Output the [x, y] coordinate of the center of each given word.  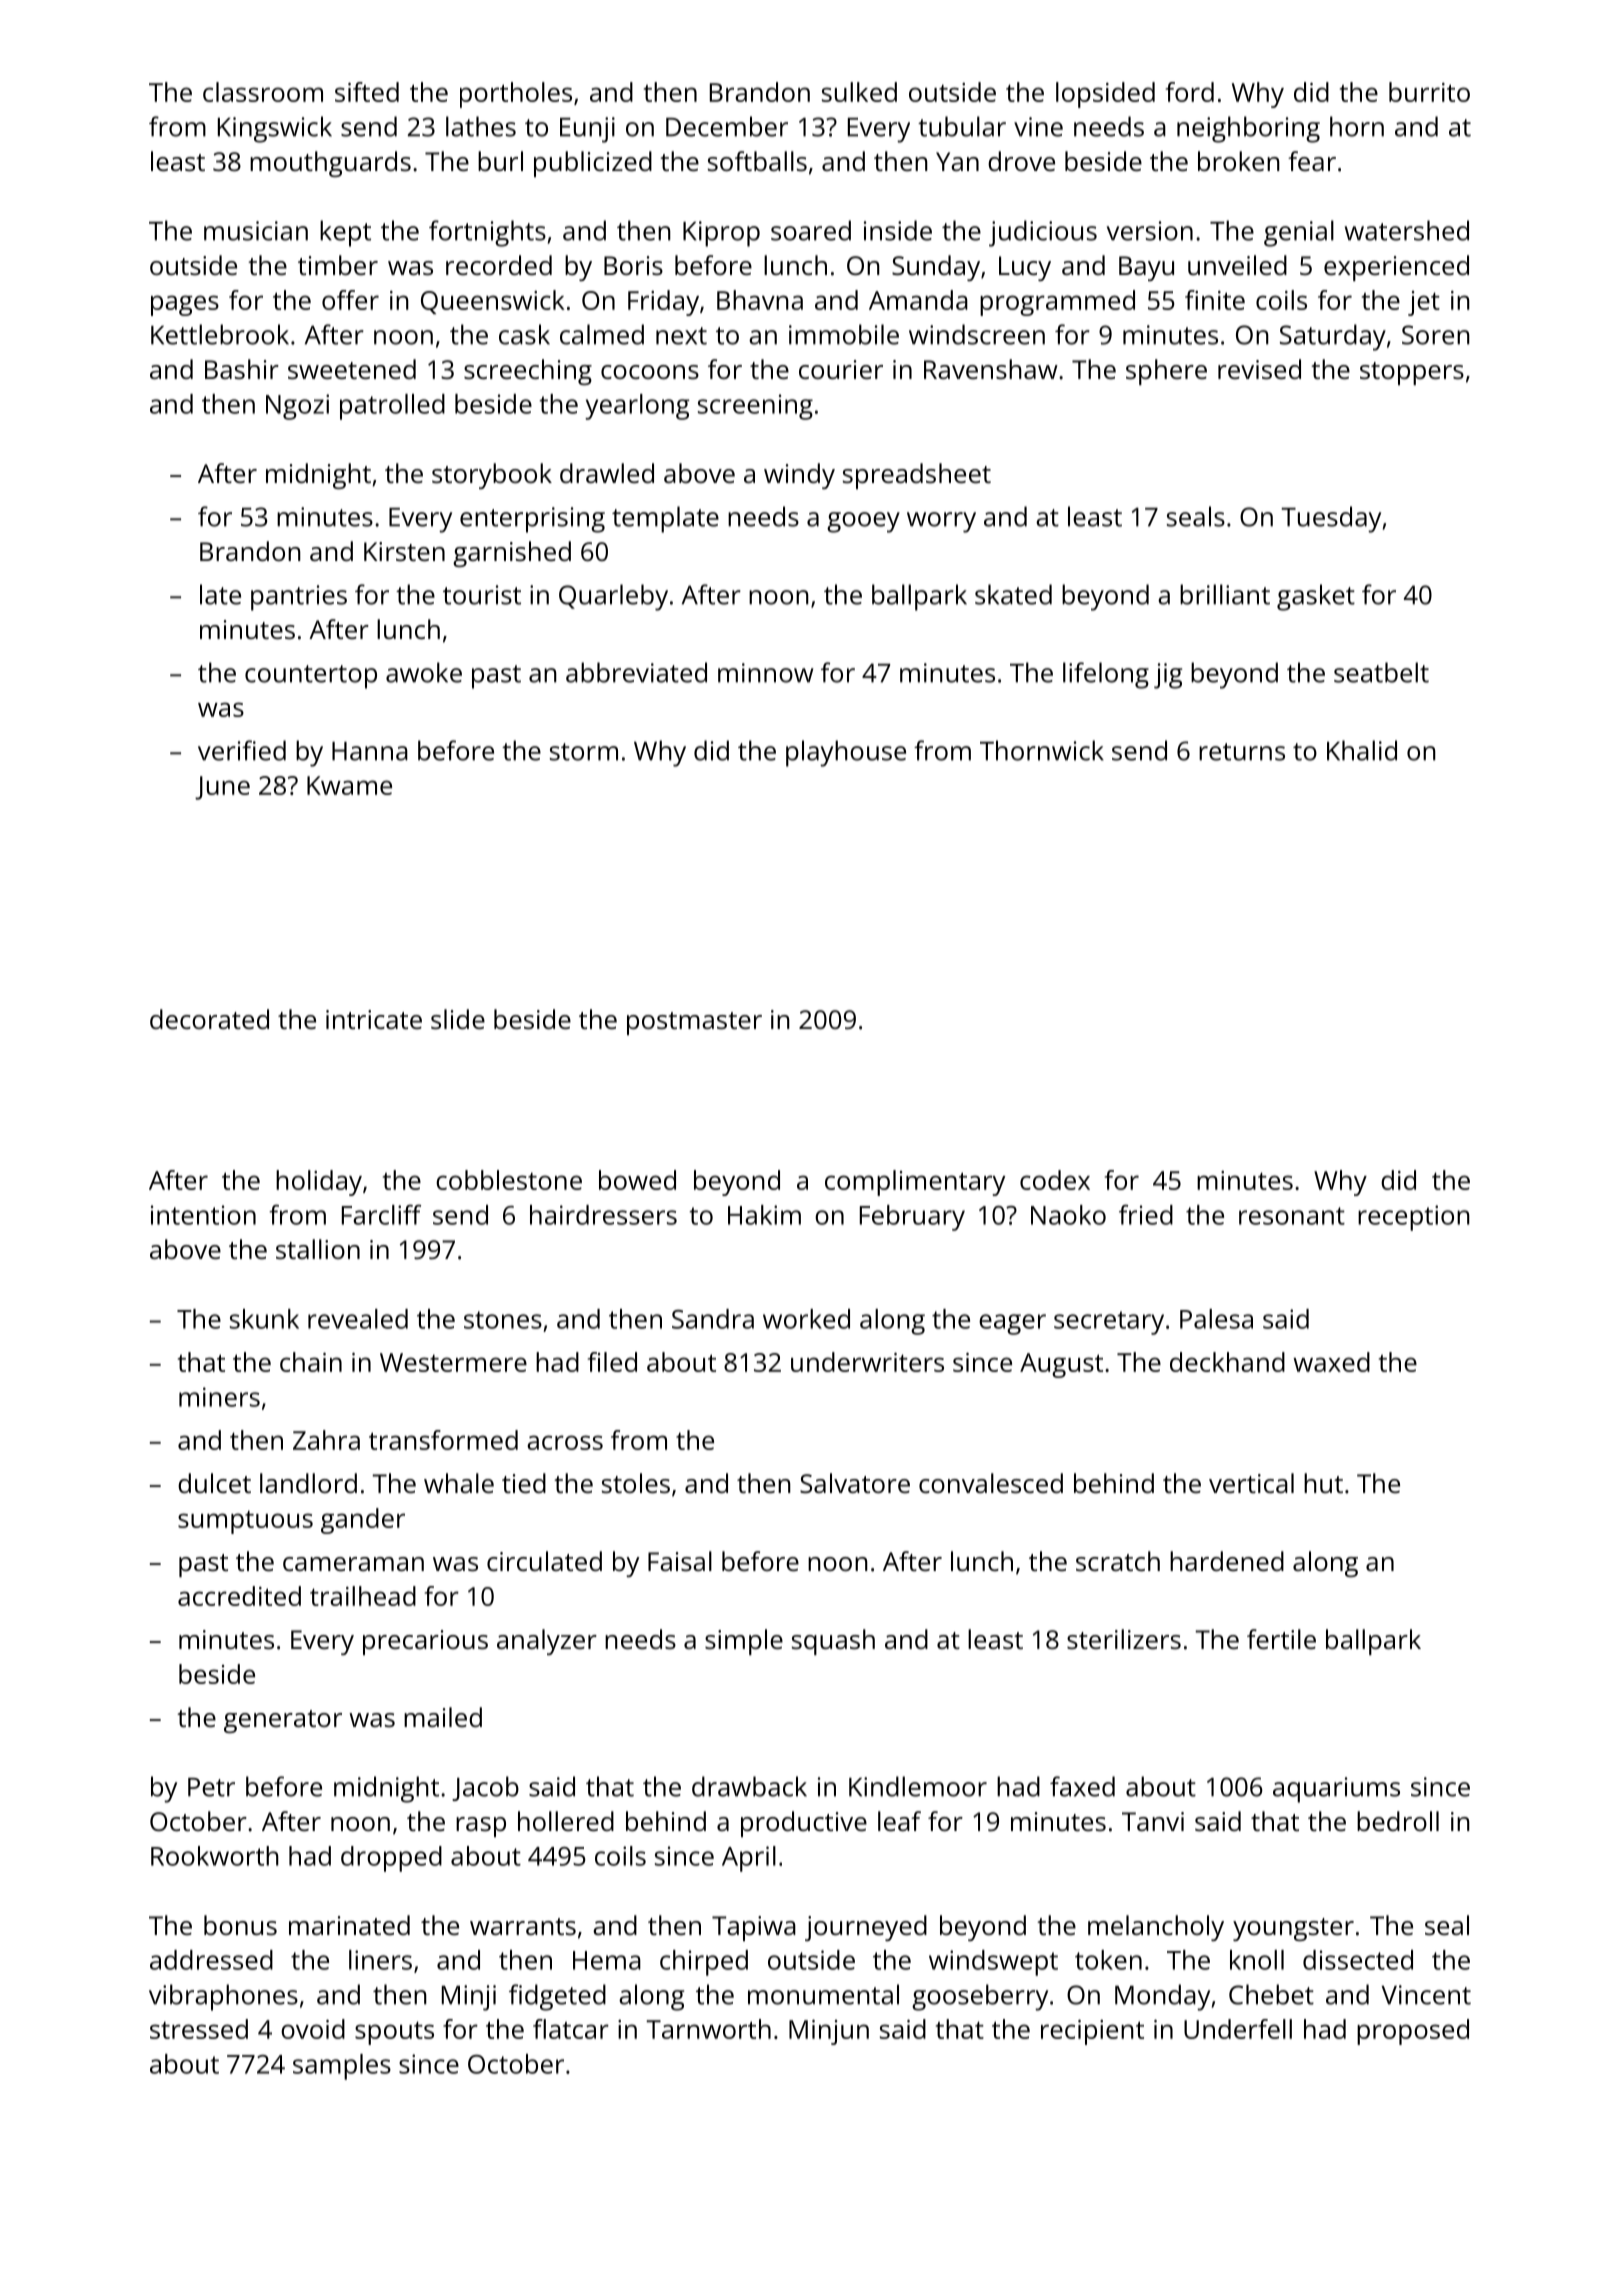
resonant [1292, 1216]
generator [283, 1721]
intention [203, 1215]
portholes [516, 95]
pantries [299, 598]
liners [380, 1960]
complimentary [915, 1183]
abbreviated [636, 672]
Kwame [349, 785]
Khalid [1362, 750]
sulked [859, 92]
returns [1242, 752]
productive [804, 1824]
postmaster [694, 1023]
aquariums [1336, 1790]
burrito [1429, 92]
